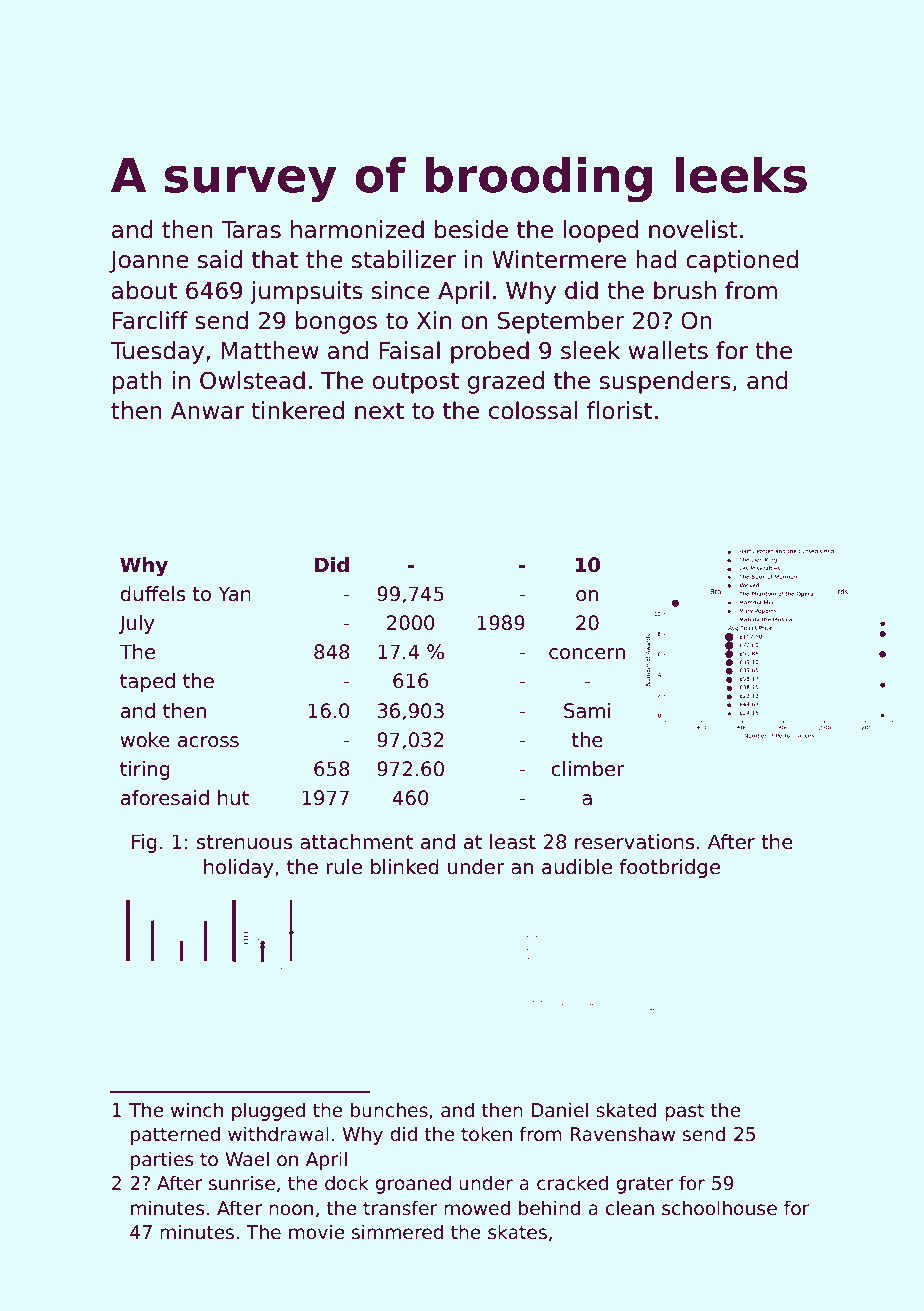  What do you see at coordinates (149, 262) in the image?
I see `Joanne` at bounding box center [149, 262].
